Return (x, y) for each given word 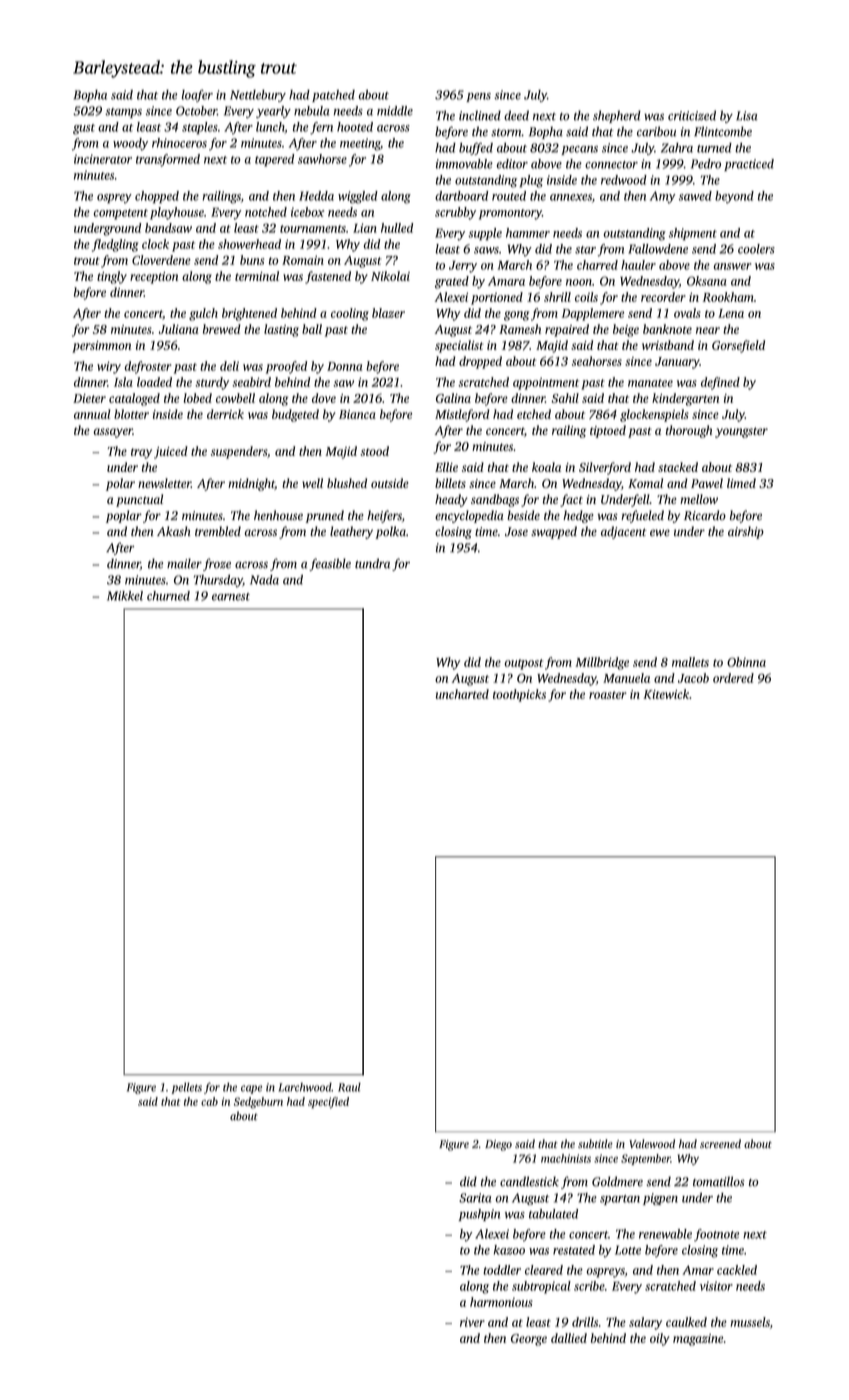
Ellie (446, 467)
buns (252, 260)
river (472, 1322)
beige (626, 330)
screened (720, 1143)
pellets (187, 1088)
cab (209, 1101)
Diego (498, 1145)
